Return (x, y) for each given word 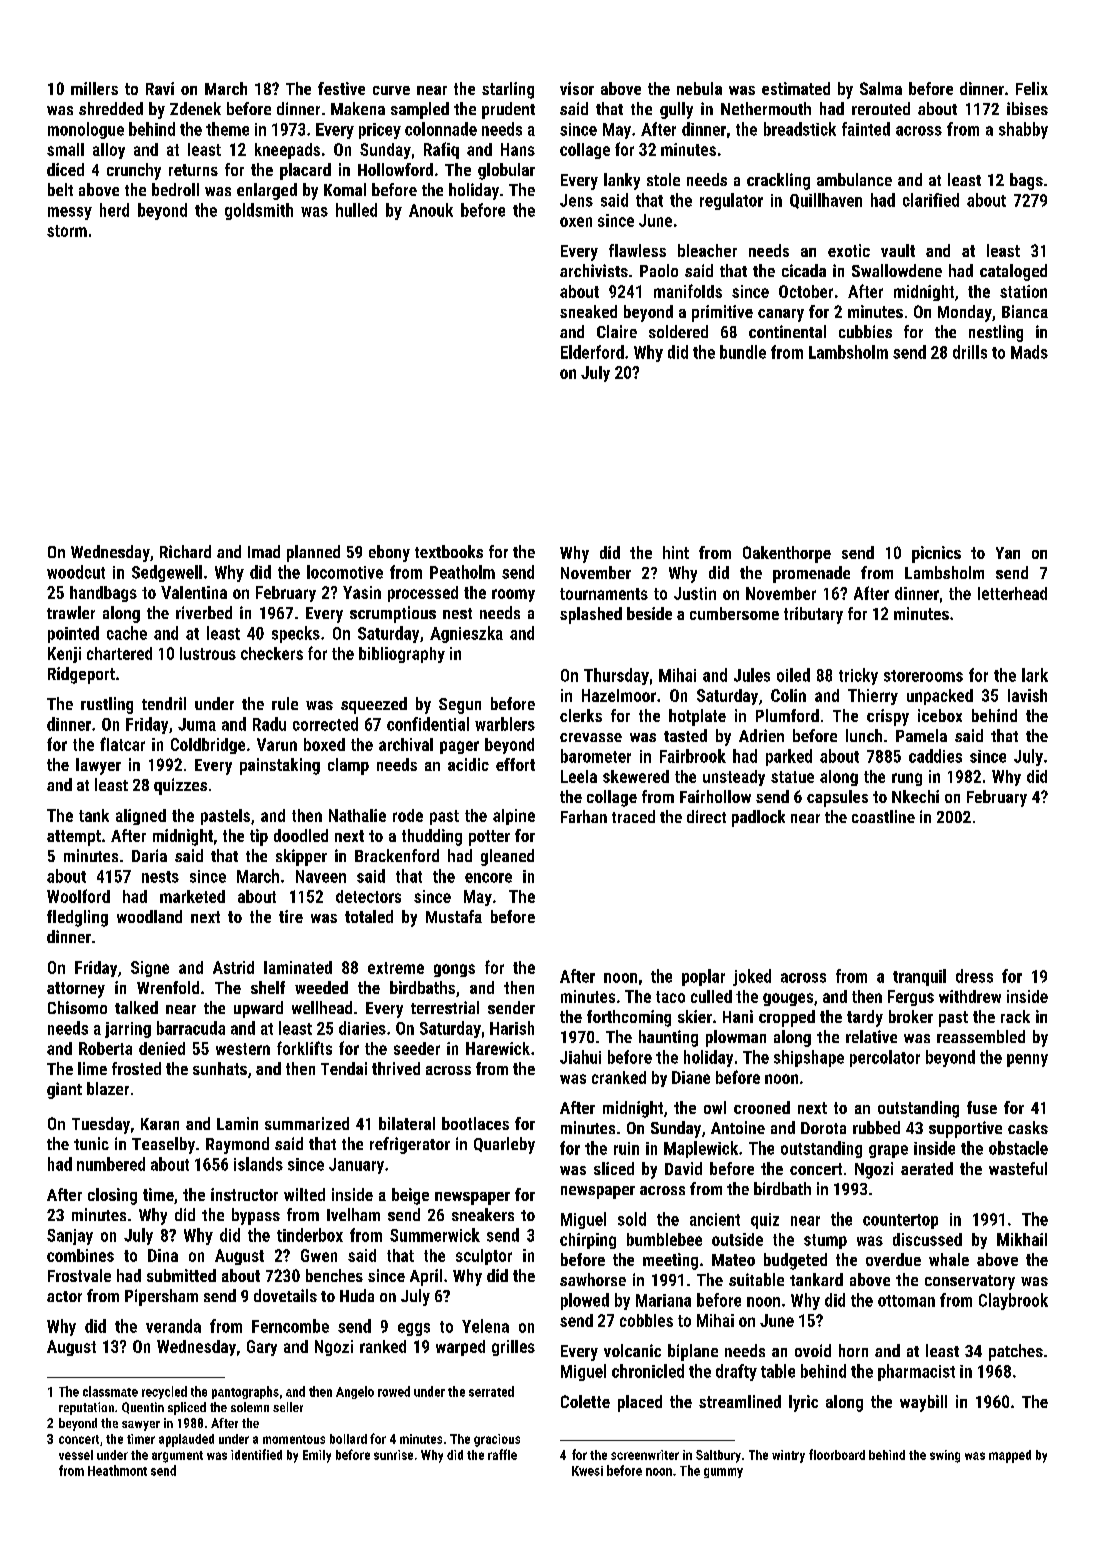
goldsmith (259, 211)
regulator (731, 201)
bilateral (407, 1123)
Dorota (823, 1128)
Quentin (143, 1408)
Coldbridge (208, 746)
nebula (699, 88)
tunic (91, 1143)
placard (305, 171)
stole (663, 179)
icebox (940, 715)
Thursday (616, 676)
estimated (796, 88)
